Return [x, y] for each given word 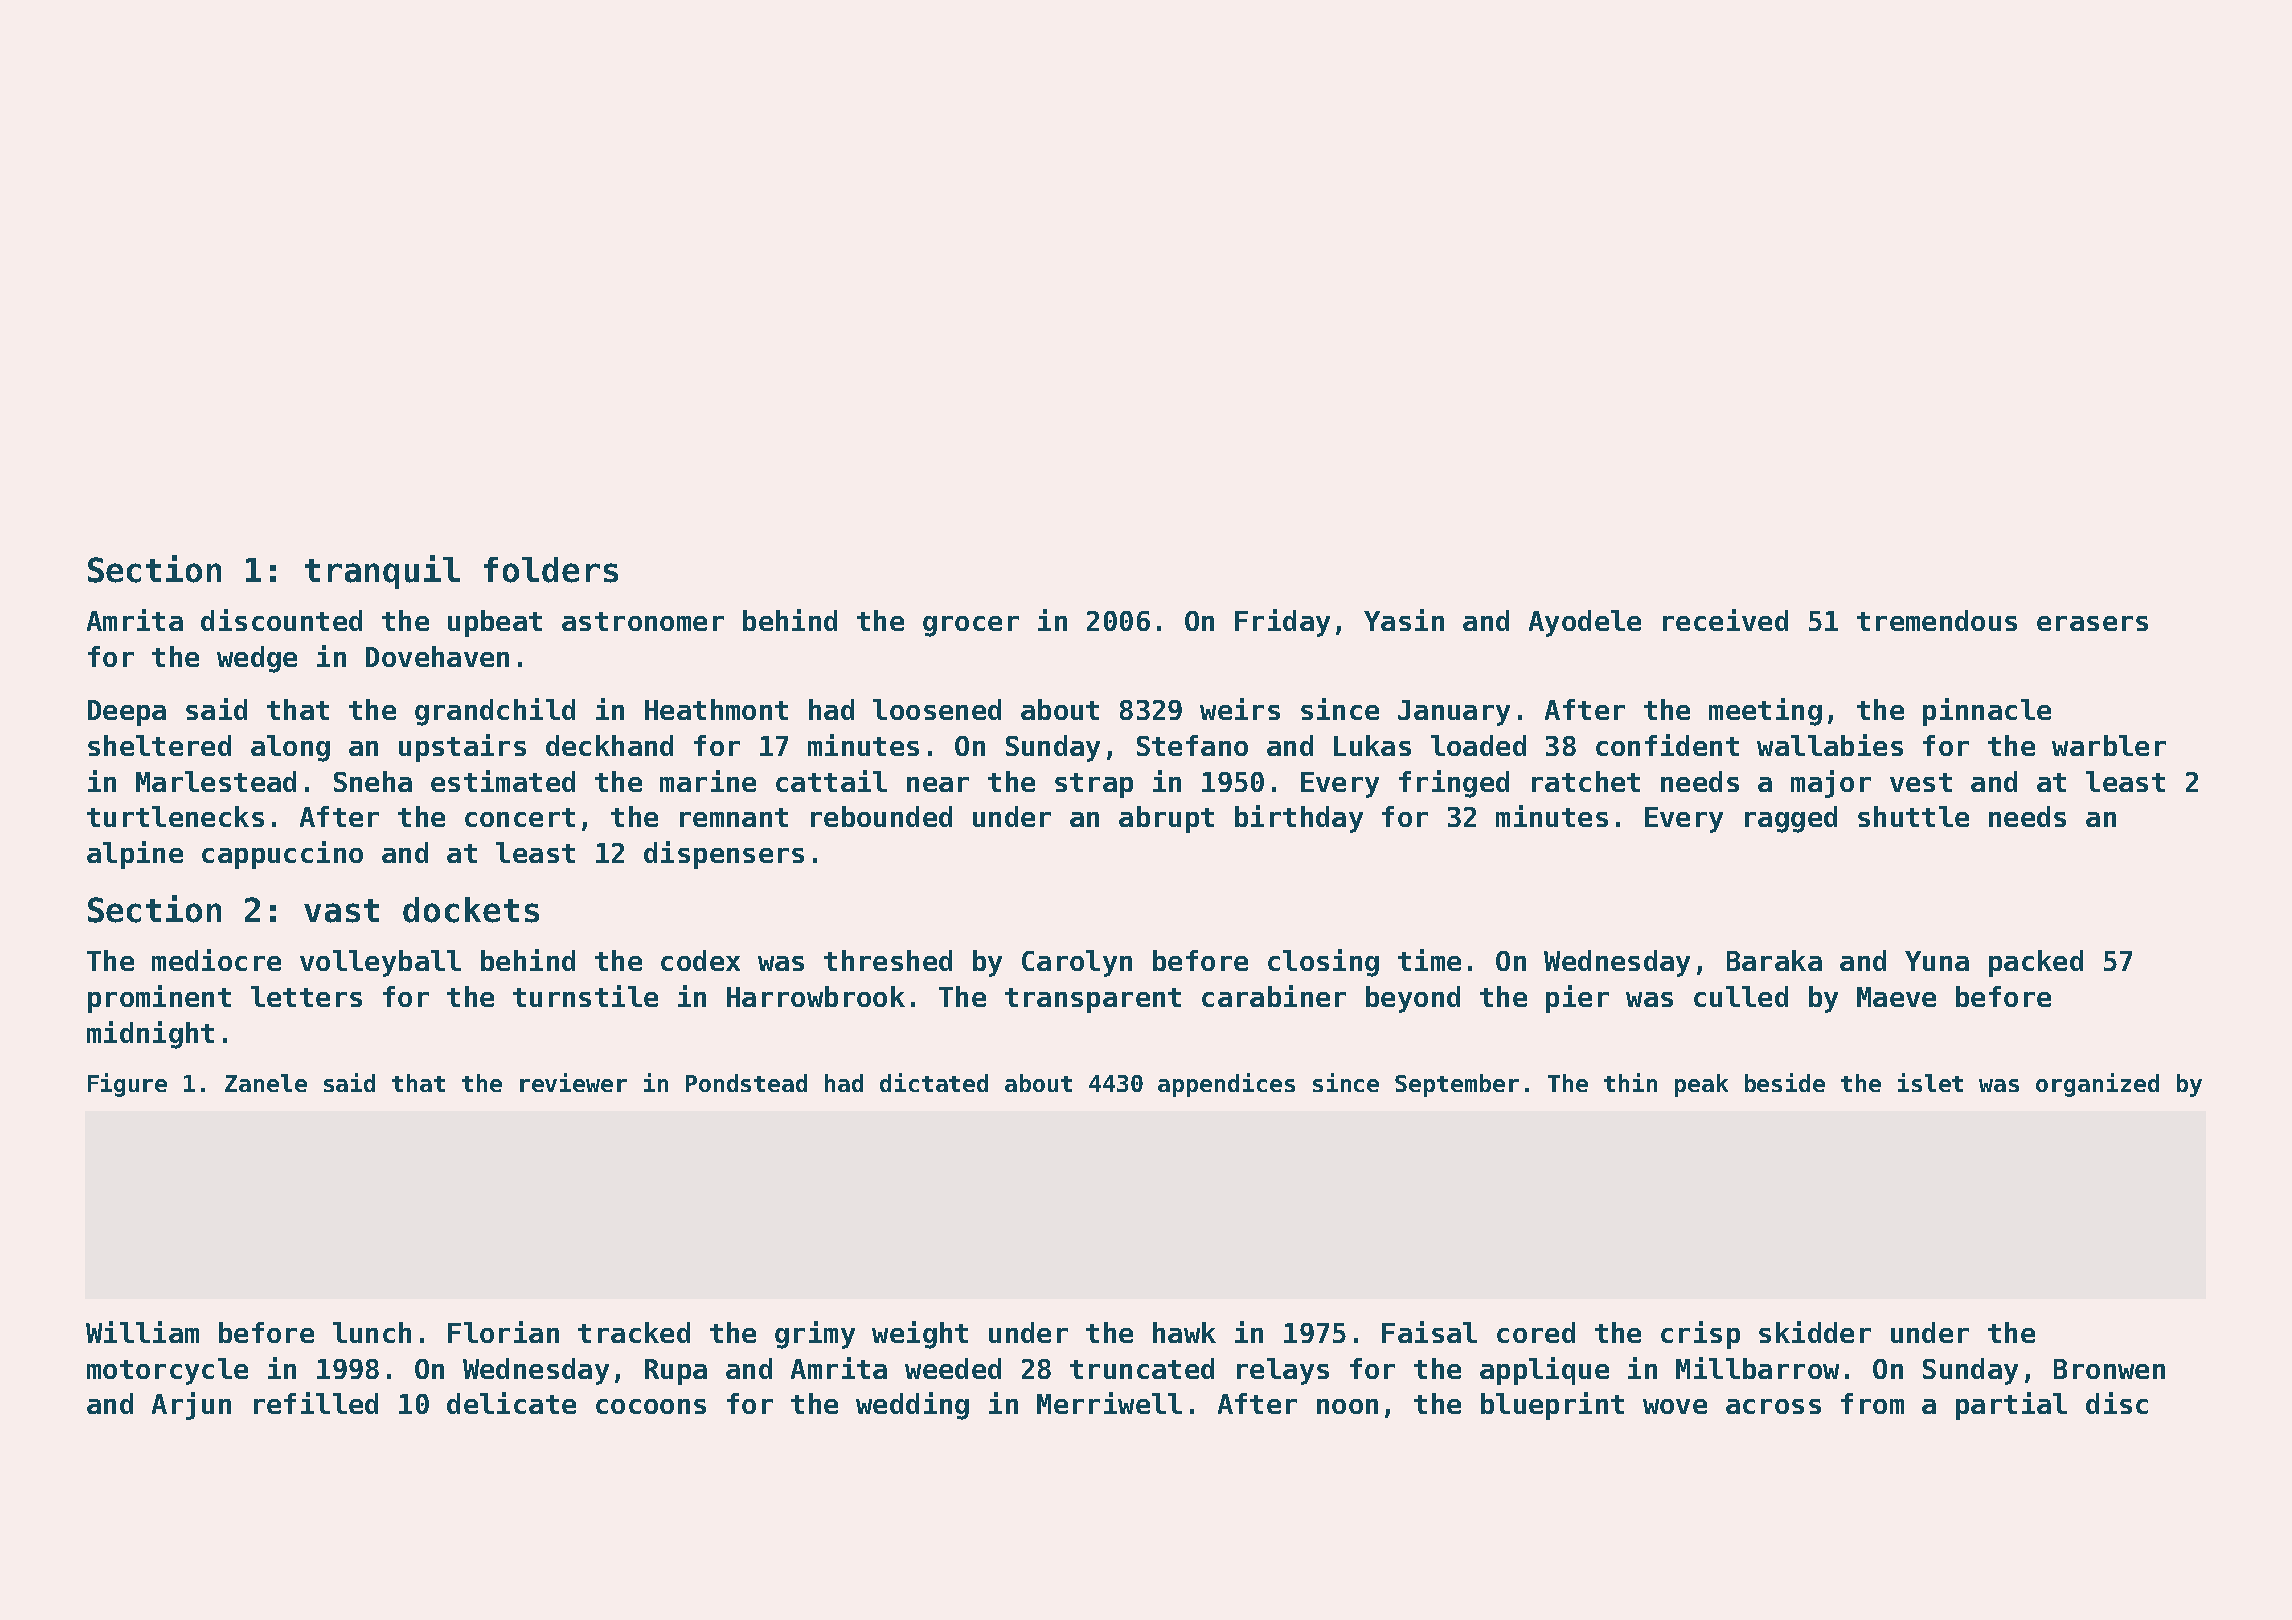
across [1773, 1406]
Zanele [266, 1083]
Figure [127, 1085]
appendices [1226, 1085]
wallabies [1830, 745]
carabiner [1274, 996]
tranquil [382, 572]
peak [1701, 1085]
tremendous [1937, 620]
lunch [372, 1332]
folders [551, 570]
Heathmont [716, 709]
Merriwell [1109, 1403]
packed [2036, 963]
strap [1094, 785]
